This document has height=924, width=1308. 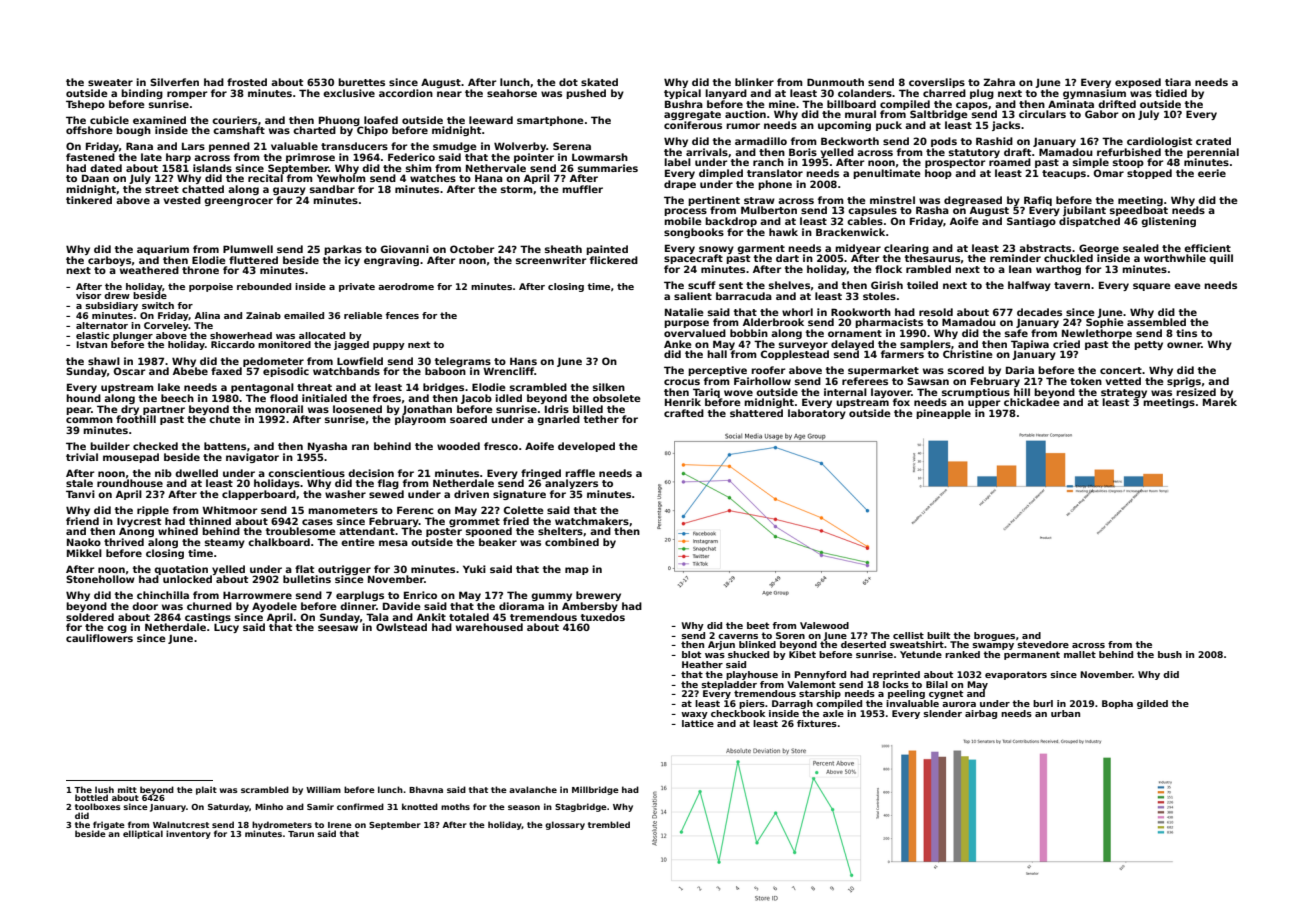 What do you see at coordinates (944, 93) in the document?
I see `charred` at bounding box center [944, 93].
